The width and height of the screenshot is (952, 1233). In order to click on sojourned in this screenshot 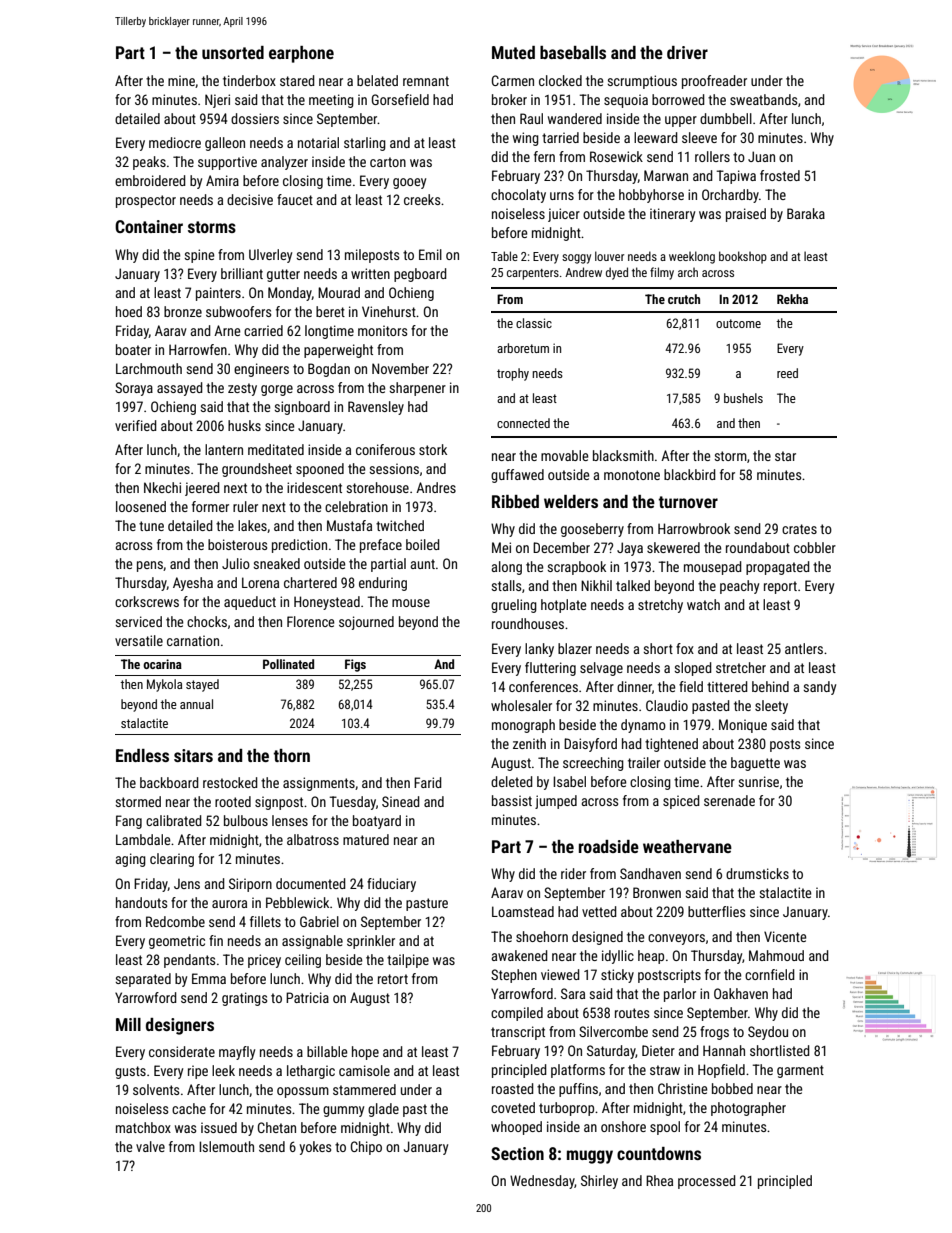, I will do `click(366, 623)`.
